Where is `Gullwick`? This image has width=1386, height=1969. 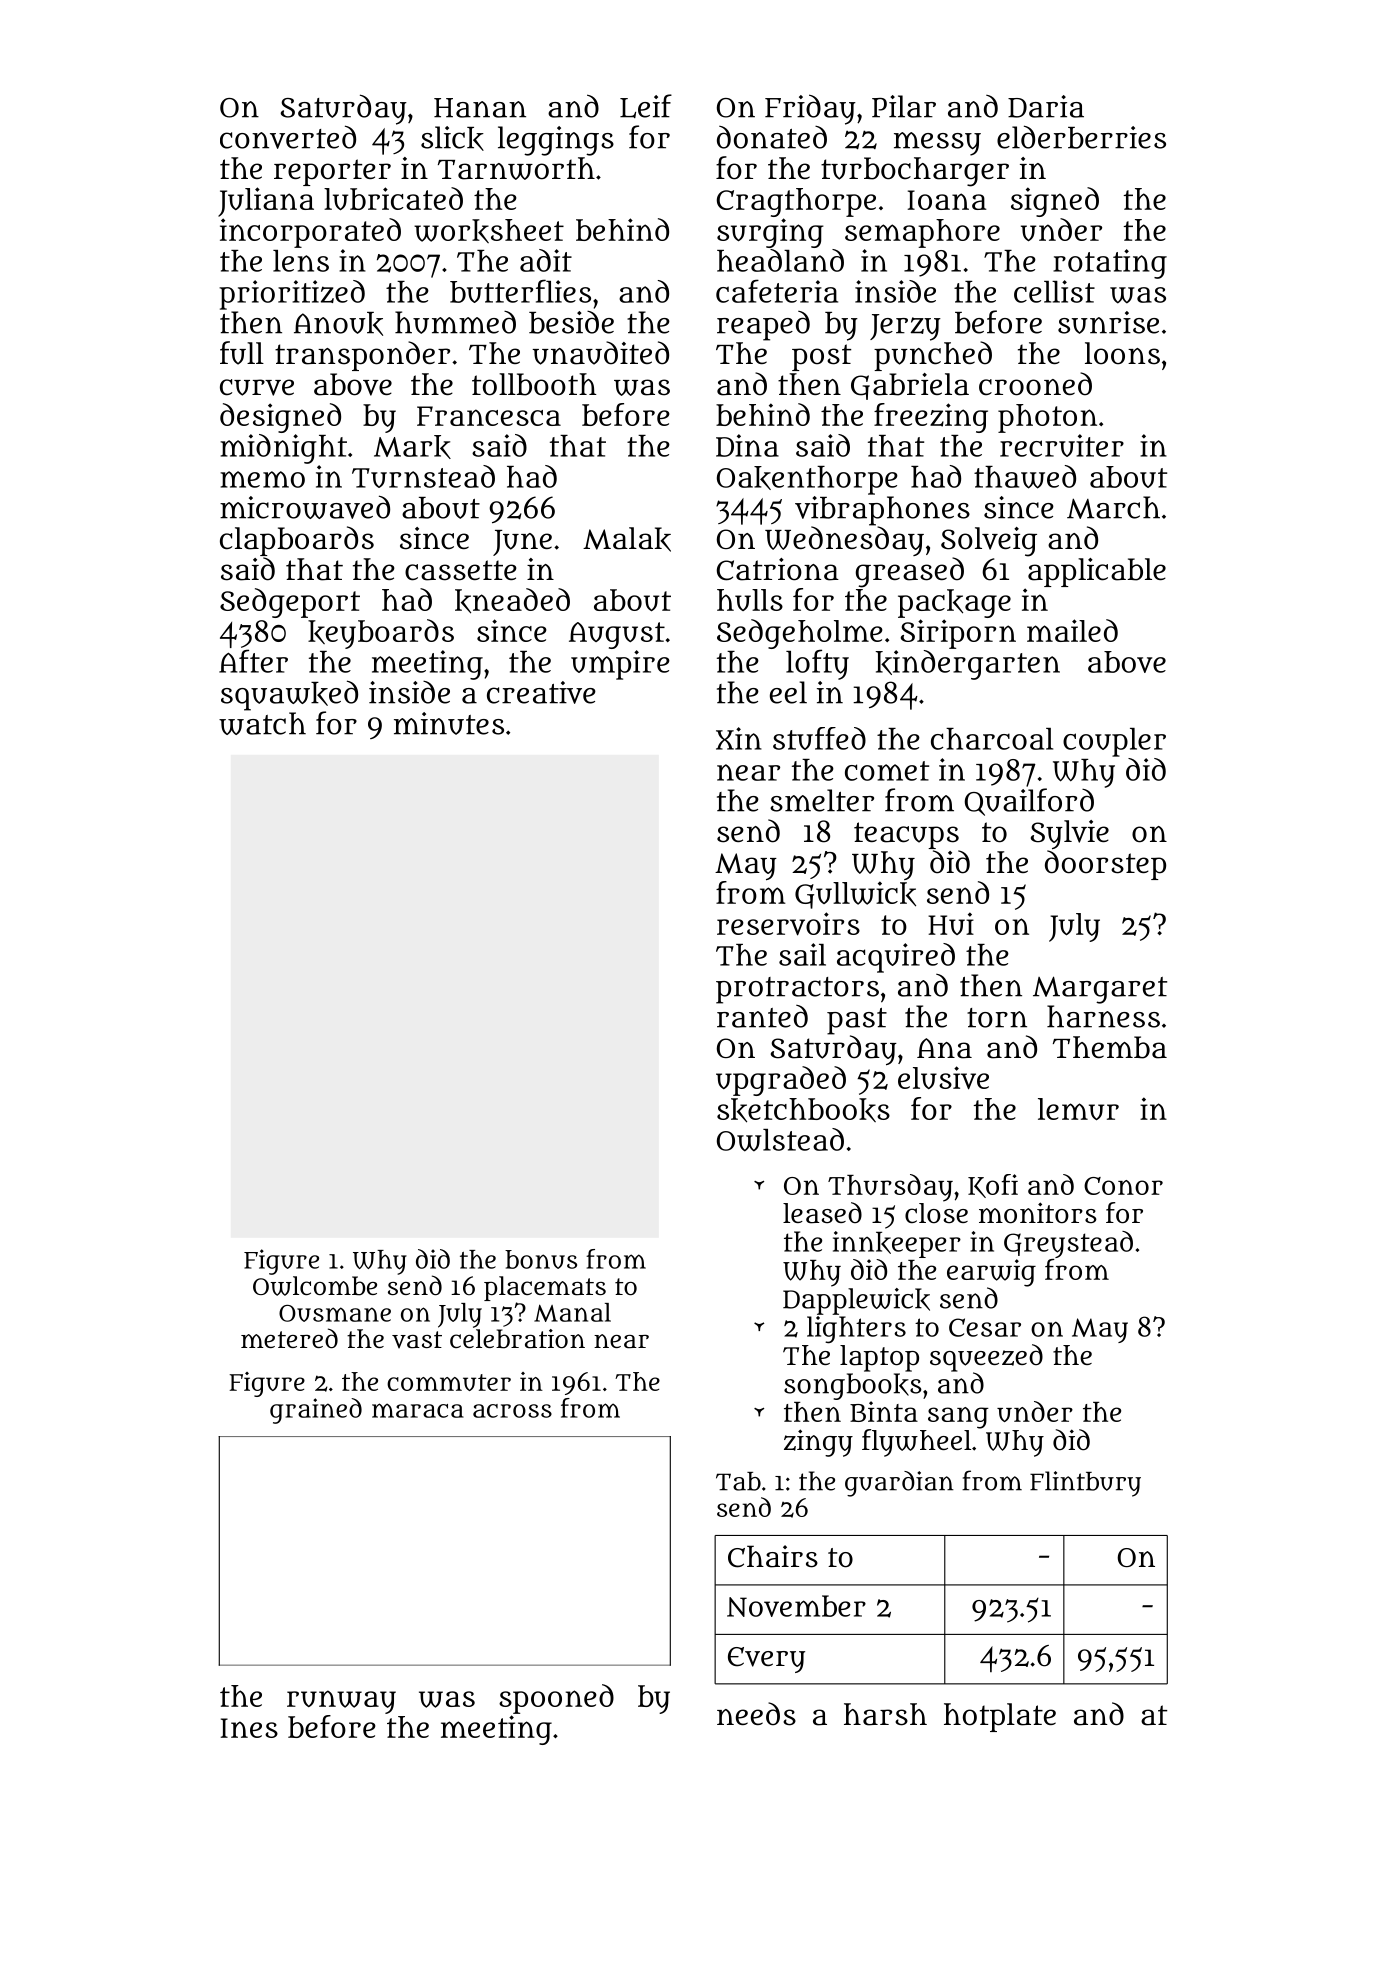
Gullwick is located at coordinates (855, 895).
